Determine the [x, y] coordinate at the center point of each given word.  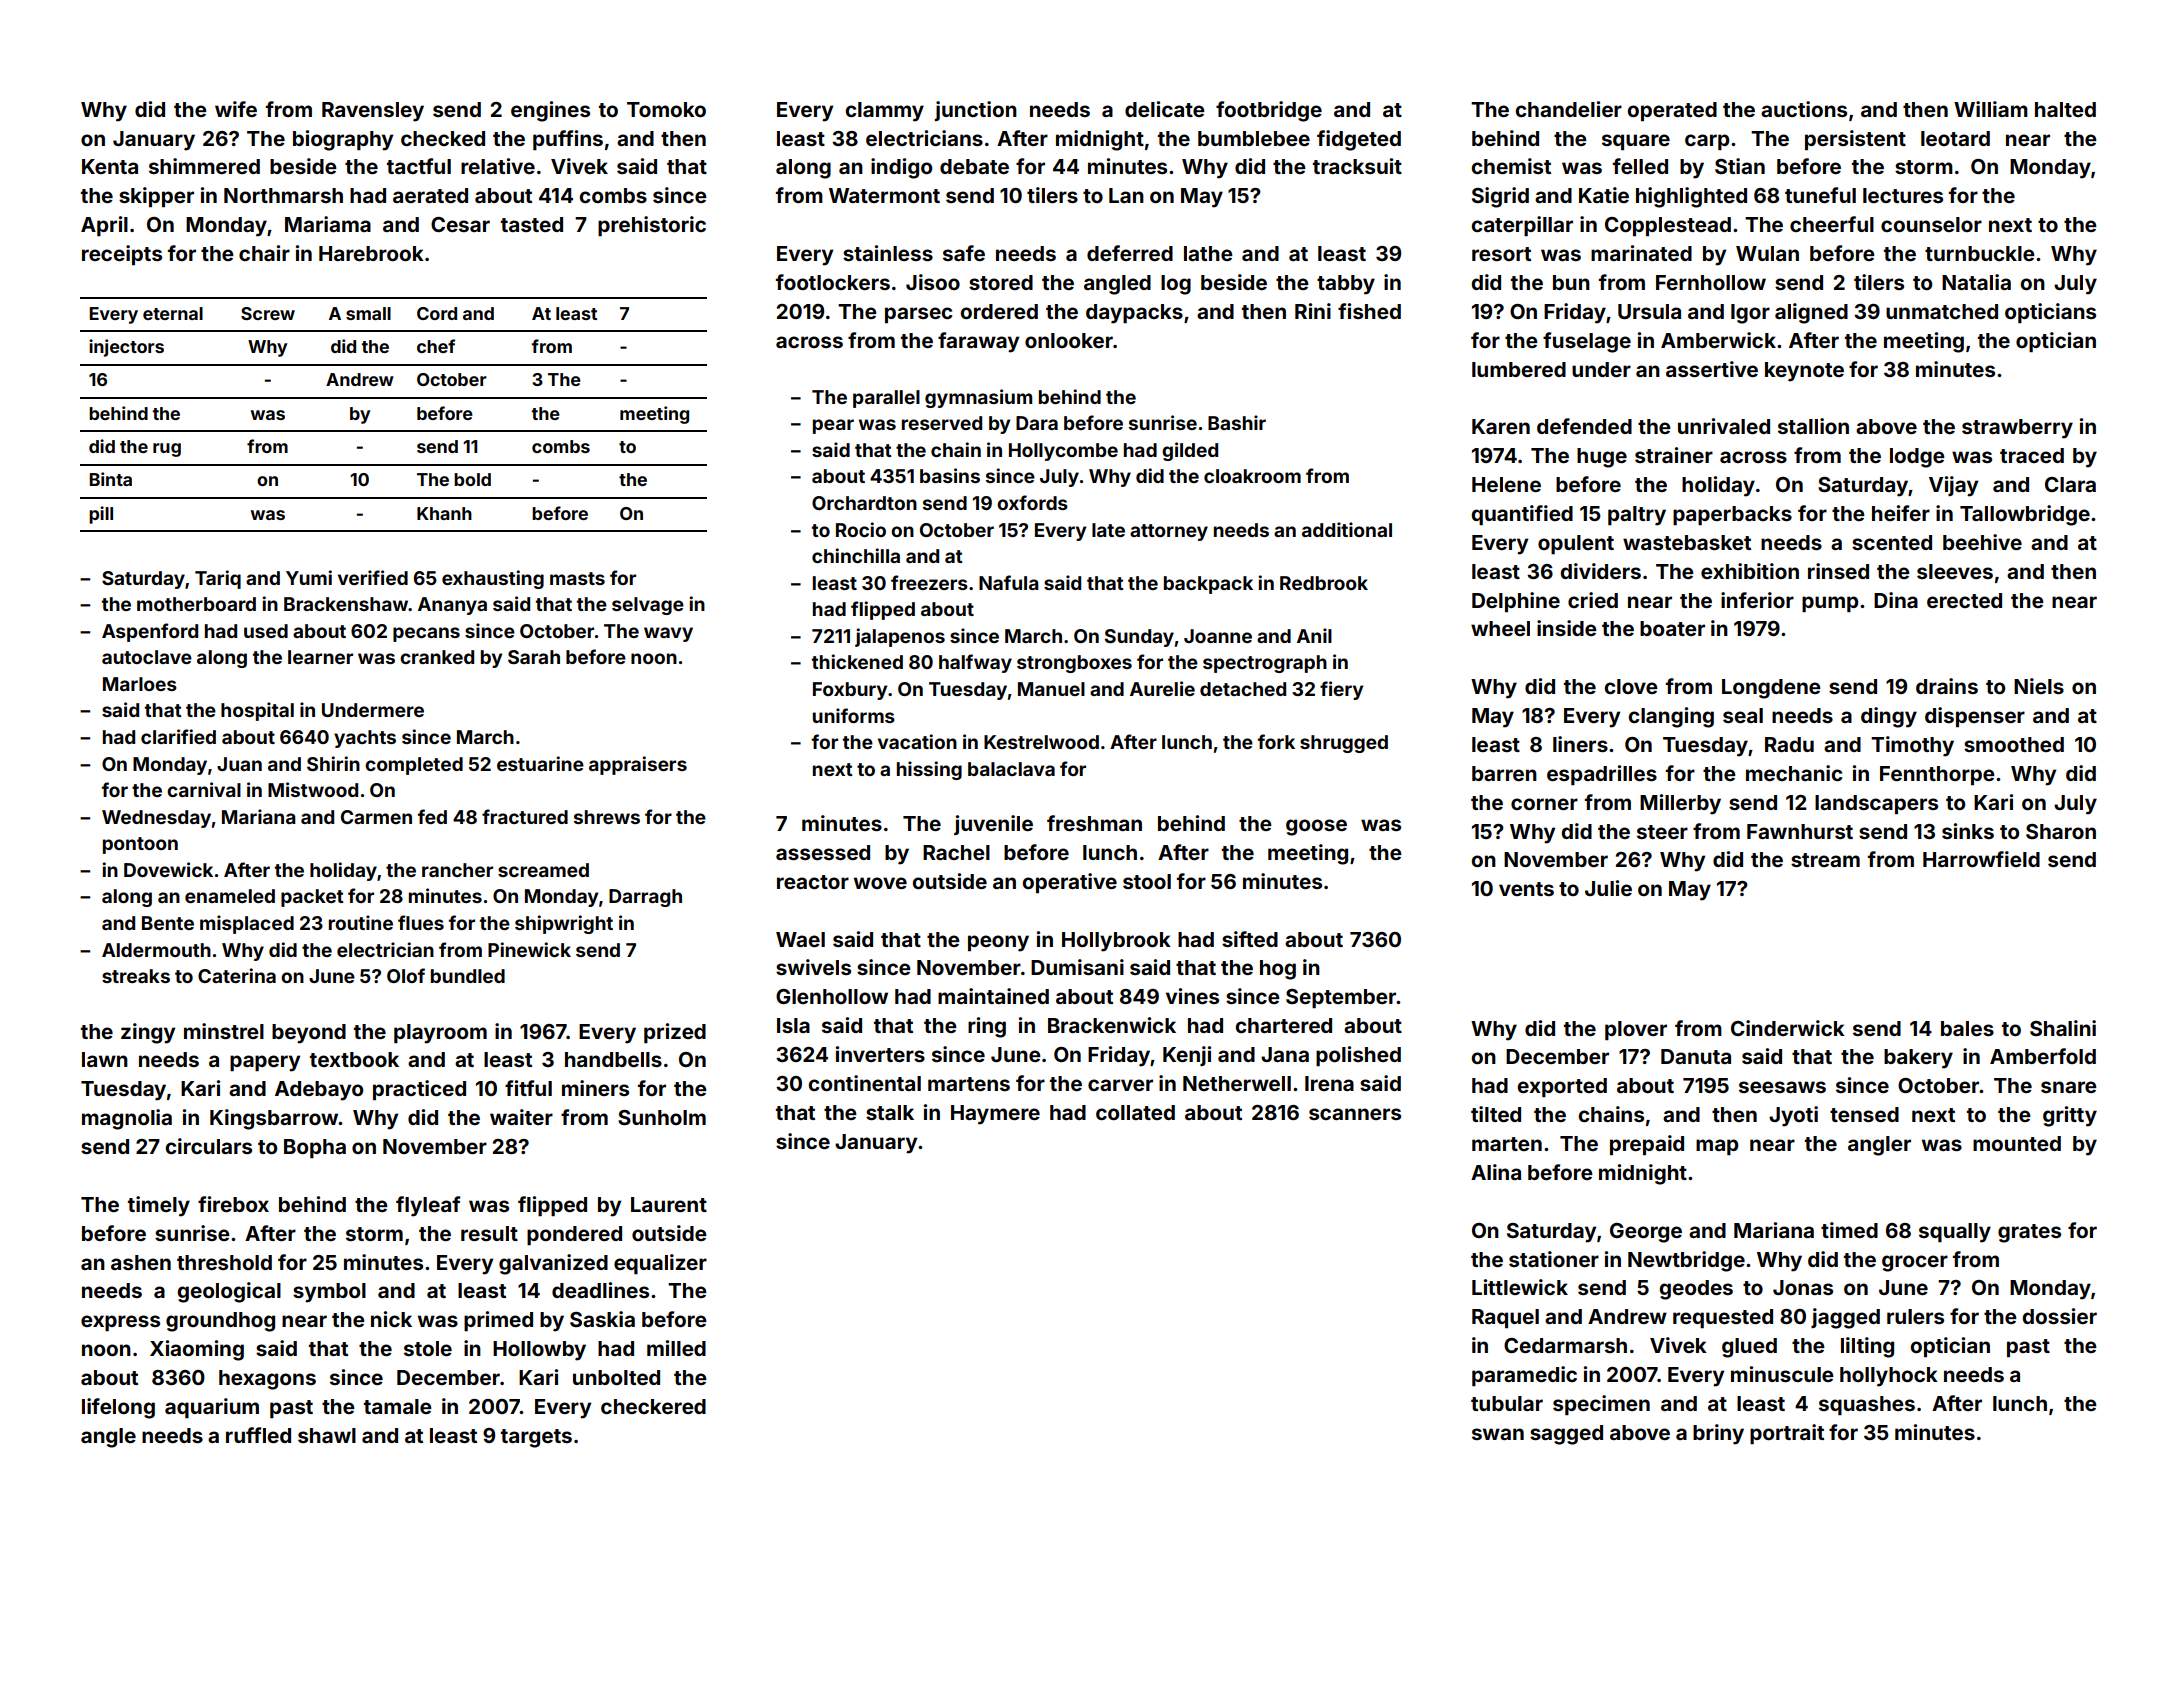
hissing [929, 770]
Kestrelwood [1041, 742]
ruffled [258, 1435]
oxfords [1032, 502]
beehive [1982, 542]
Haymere [995, 1115]
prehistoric [652, 226]
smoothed [2014, 744]
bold [472, 479]
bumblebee [1254, 138]
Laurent [669, 1204]
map [1717, 1147]
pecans [426, 634]
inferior [1757, 600]
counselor [1931, 224]
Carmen [376, 817]
